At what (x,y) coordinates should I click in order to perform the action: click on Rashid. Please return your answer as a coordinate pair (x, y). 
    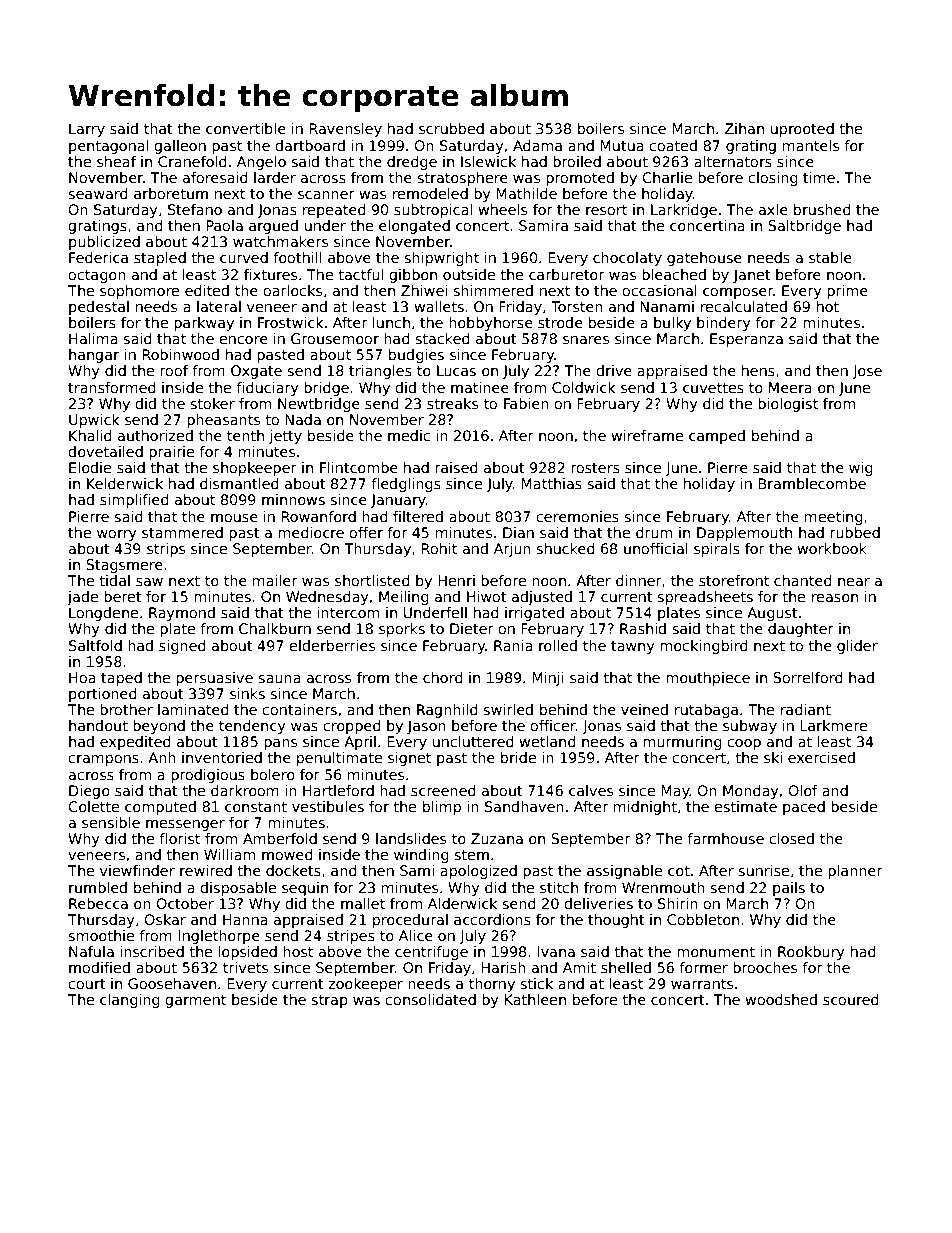
    Looking at the image, I should click on (643, 628).
